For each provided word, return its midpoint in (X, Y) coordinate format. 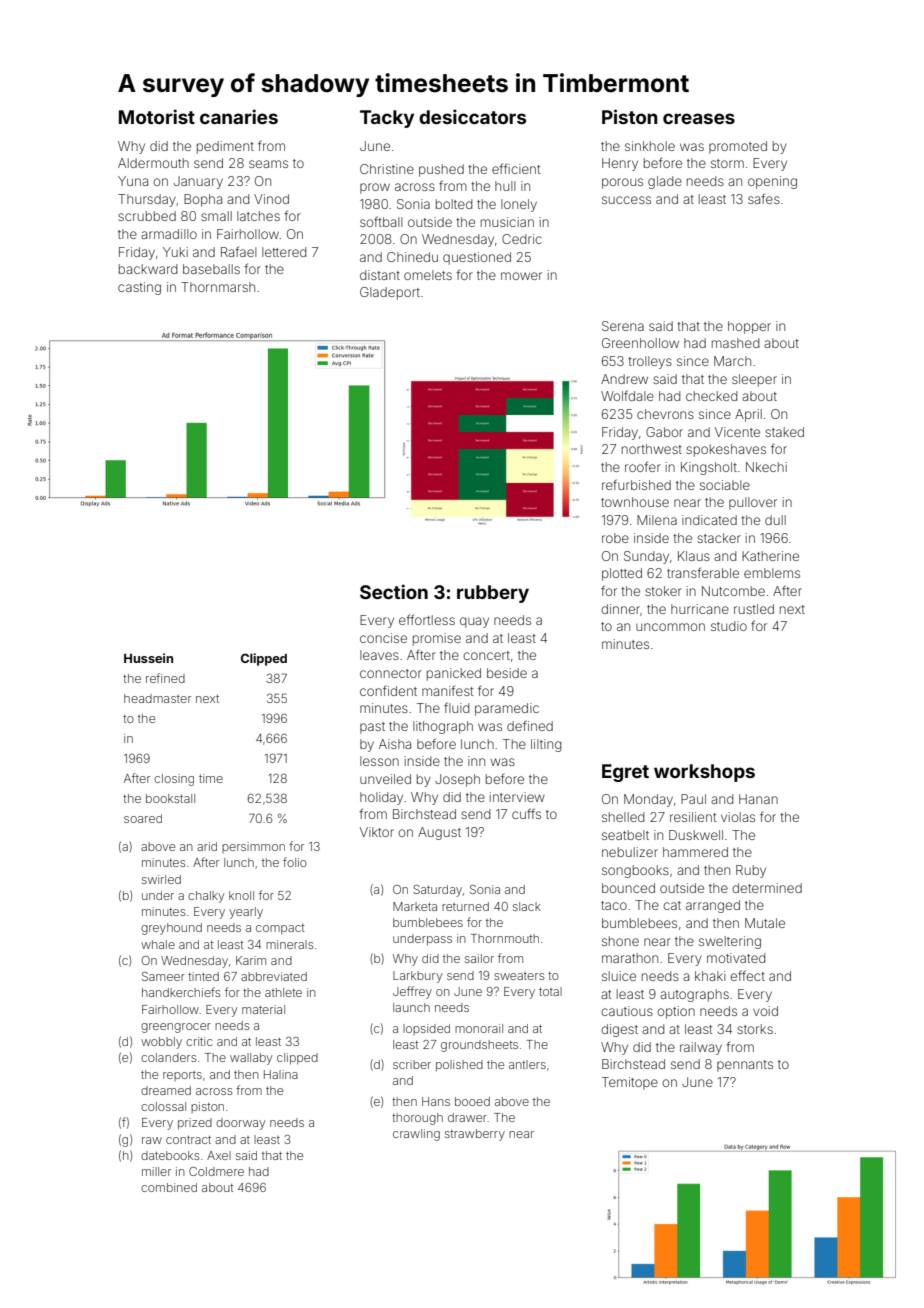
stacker (719, 538)
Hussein (148, 658)
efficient (516, 168)
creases (699, 118)
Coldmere (216, 1171)
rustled (754, 609)
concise (383, 638)
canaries (239, 116)
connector (391, 673)
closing (174, 780)
